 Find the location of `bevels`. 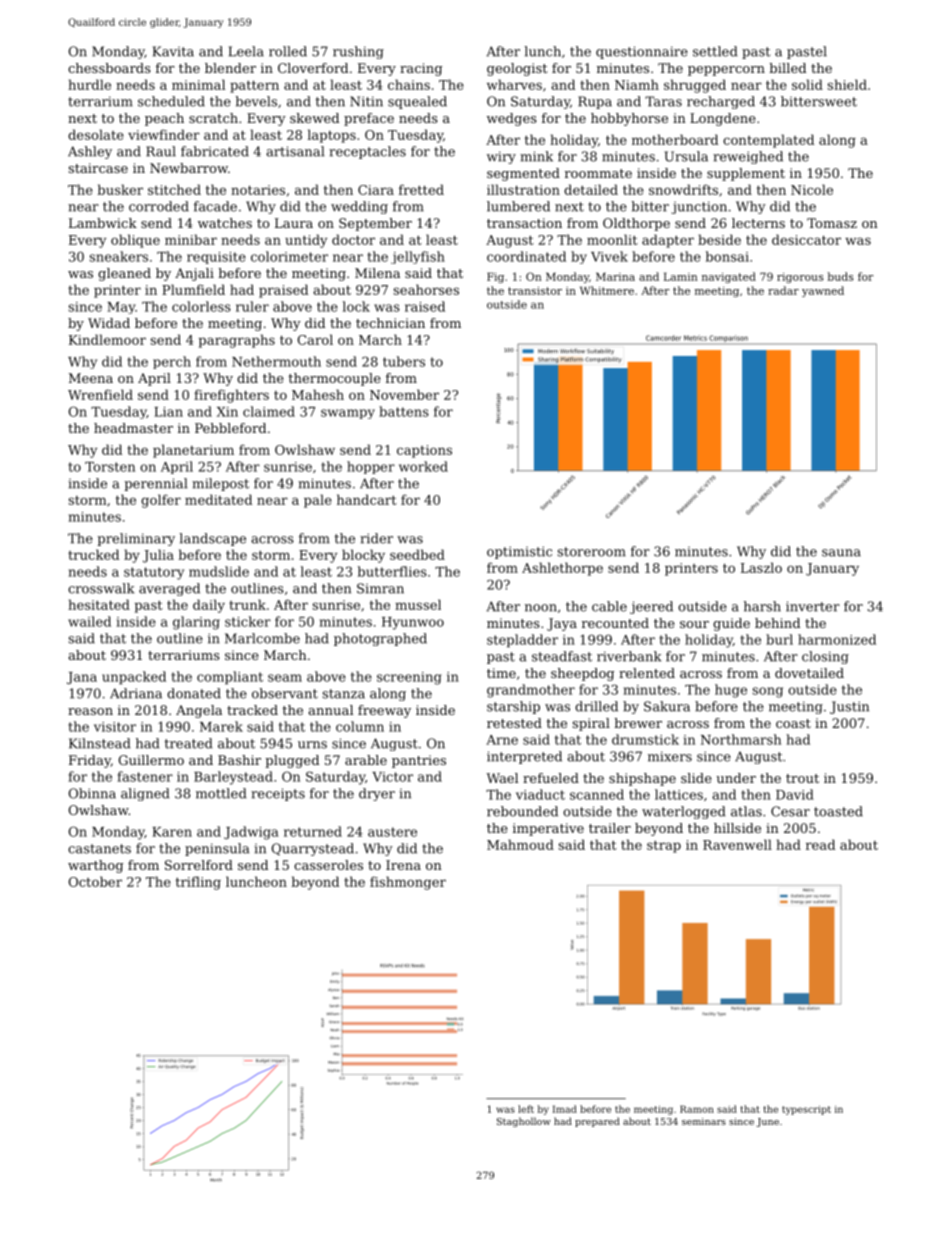

bevels is located at coordinates (256, 101).
